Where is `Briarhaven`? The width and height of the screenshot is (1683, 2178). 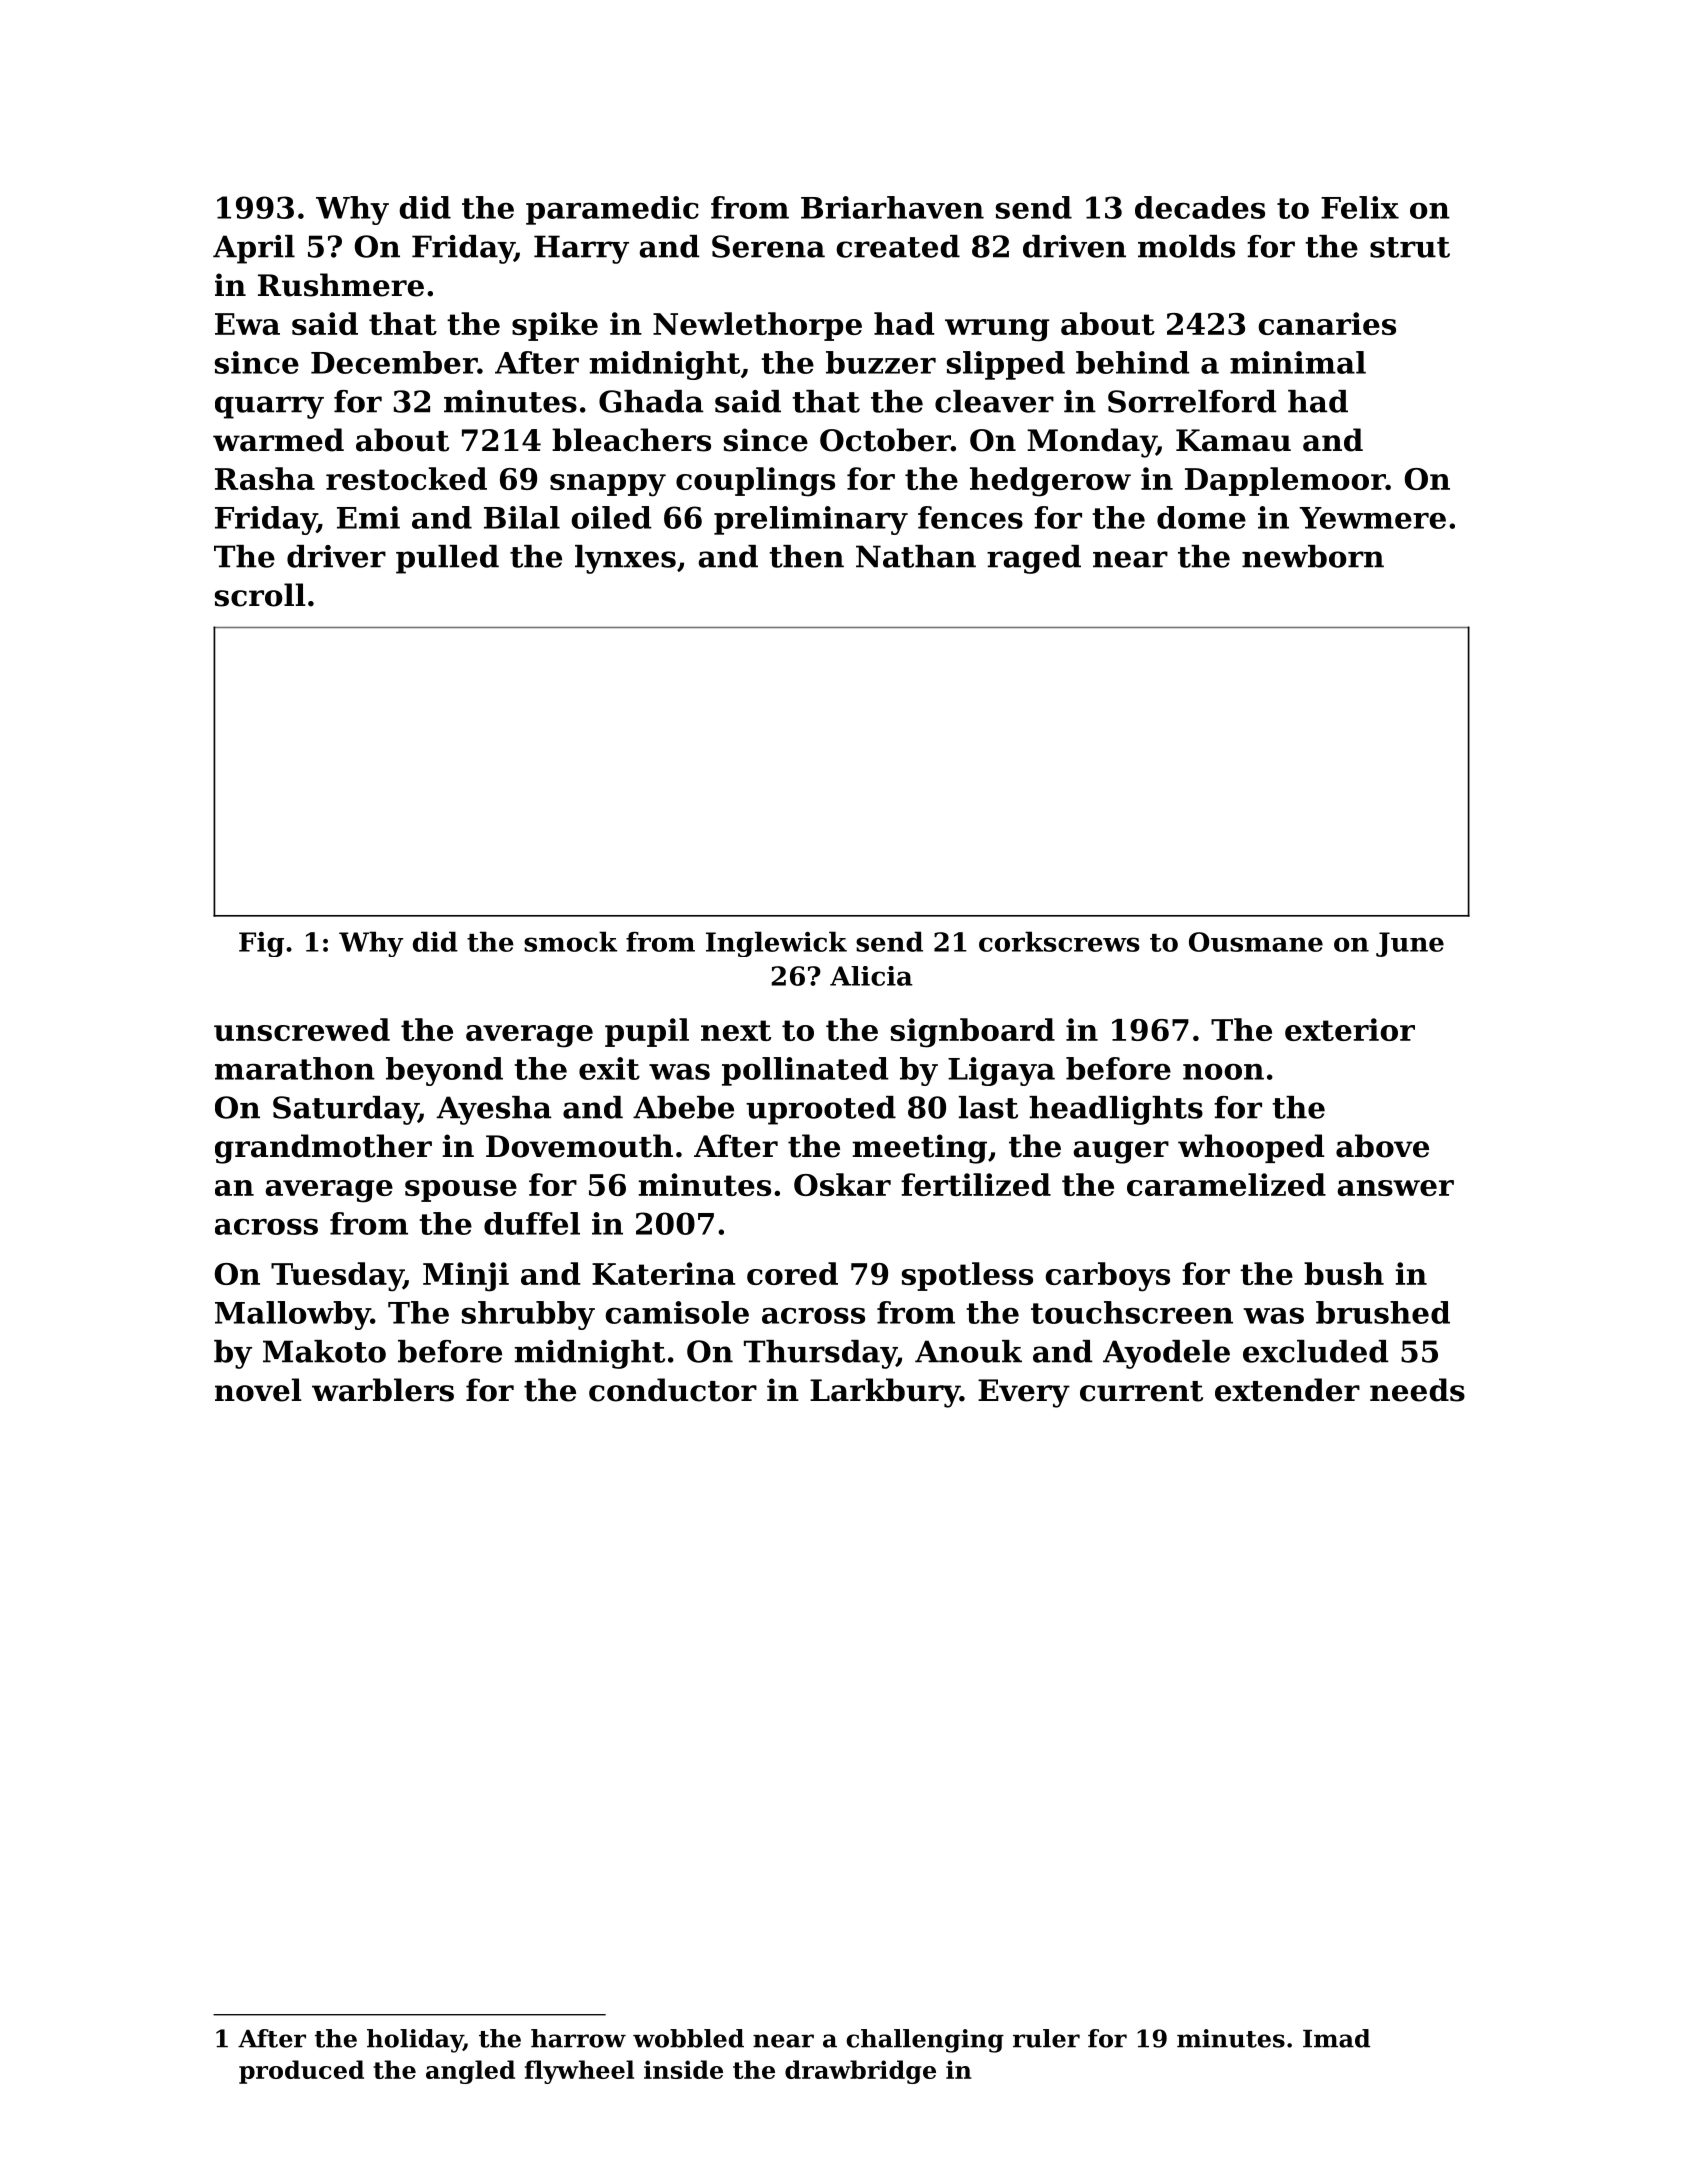
Briarhaven is located at coordinates (892, 207).
